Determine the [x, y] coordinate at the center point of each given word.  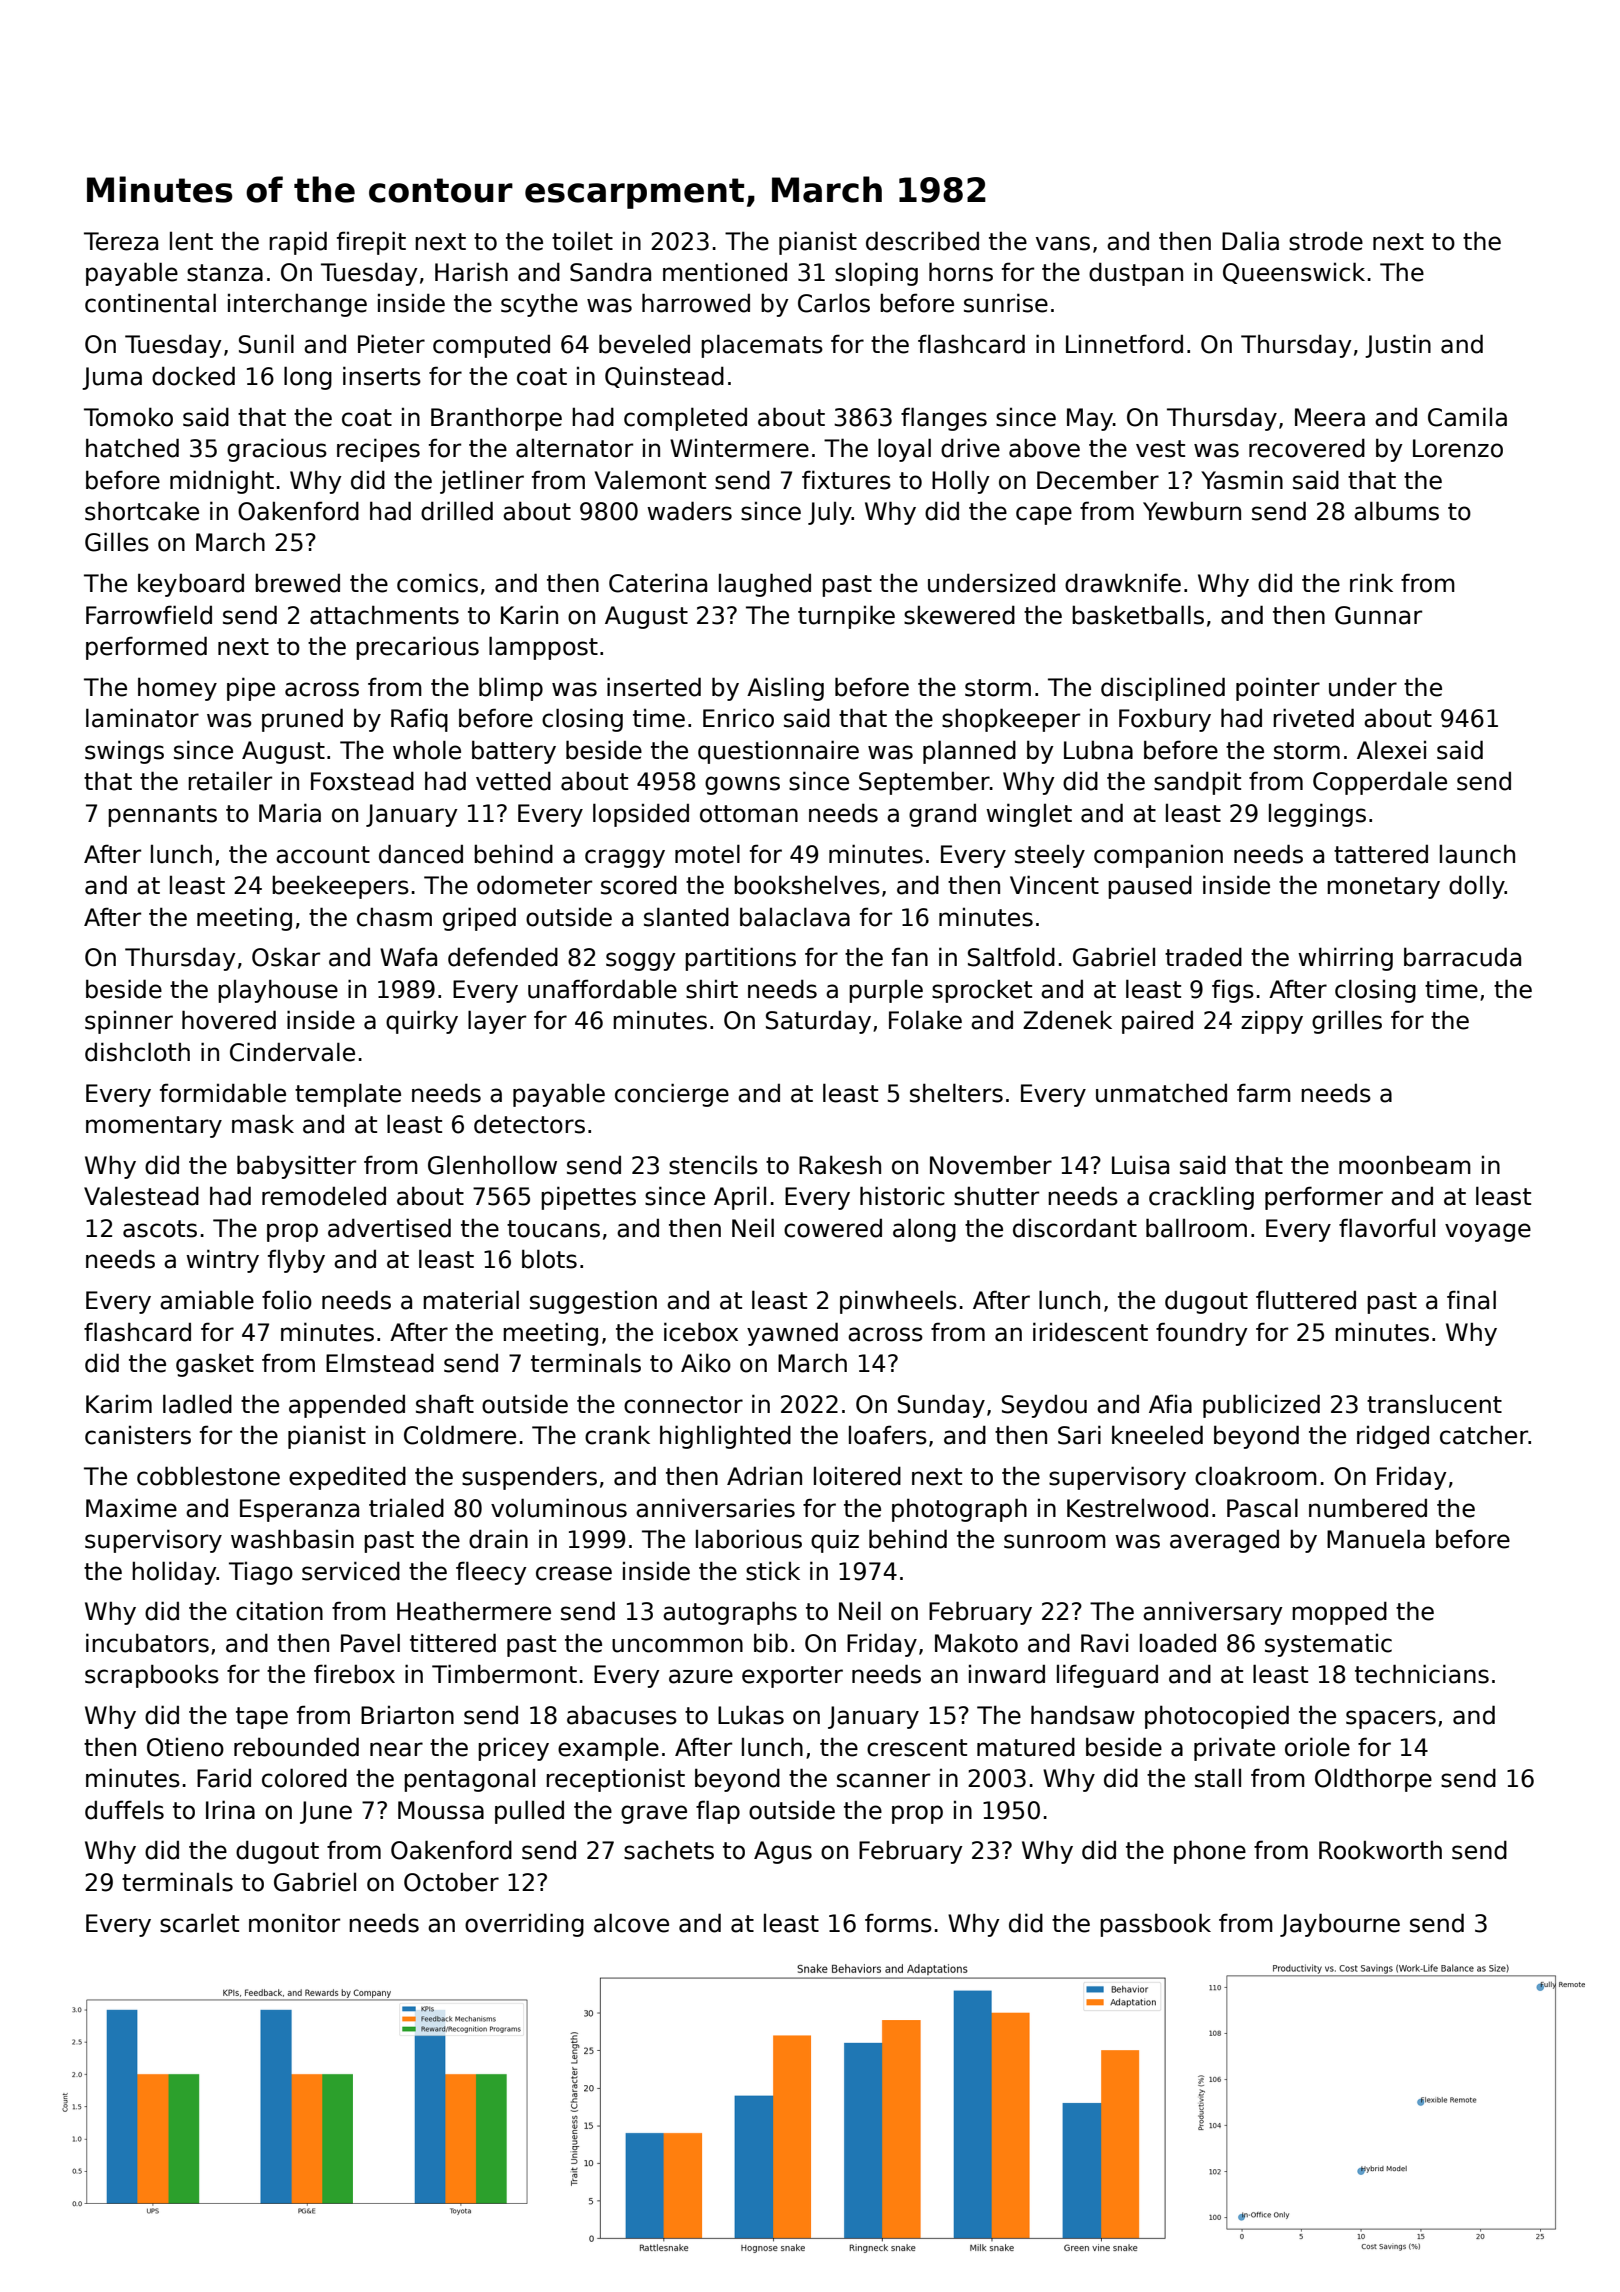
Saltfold [1011, 957]
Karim [119, 1404]
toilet [582, 241]
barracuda [1462, 957]
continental [150, 303]
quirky [422, 1022]
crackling [1201, 1198]
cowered [833, 1228]
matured [1026, 1747]
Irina [230, 1810]
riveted [1313, 718]
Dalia [1250, 241]
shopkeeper [1011, 720]
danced [421, 854]
